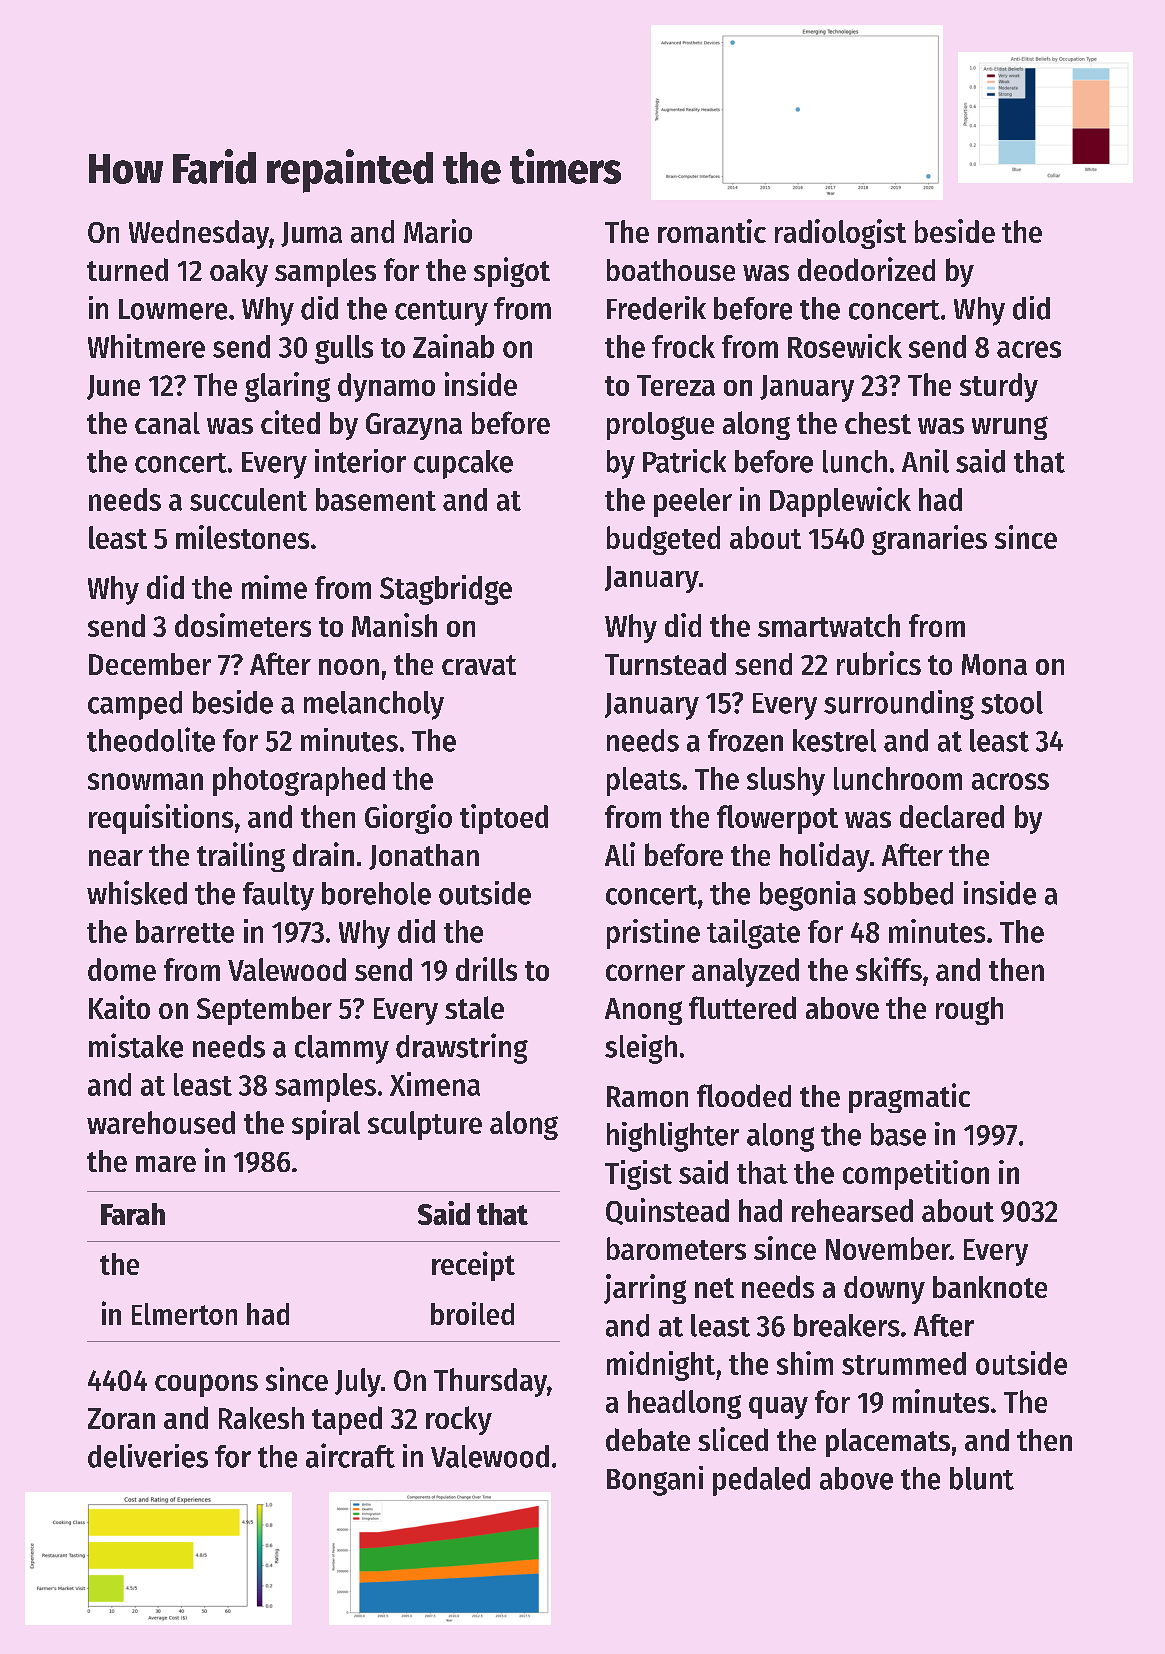 The height and width of the screenshot is (1654, 1165). I want to click on cupcake, so click(463, 464).
